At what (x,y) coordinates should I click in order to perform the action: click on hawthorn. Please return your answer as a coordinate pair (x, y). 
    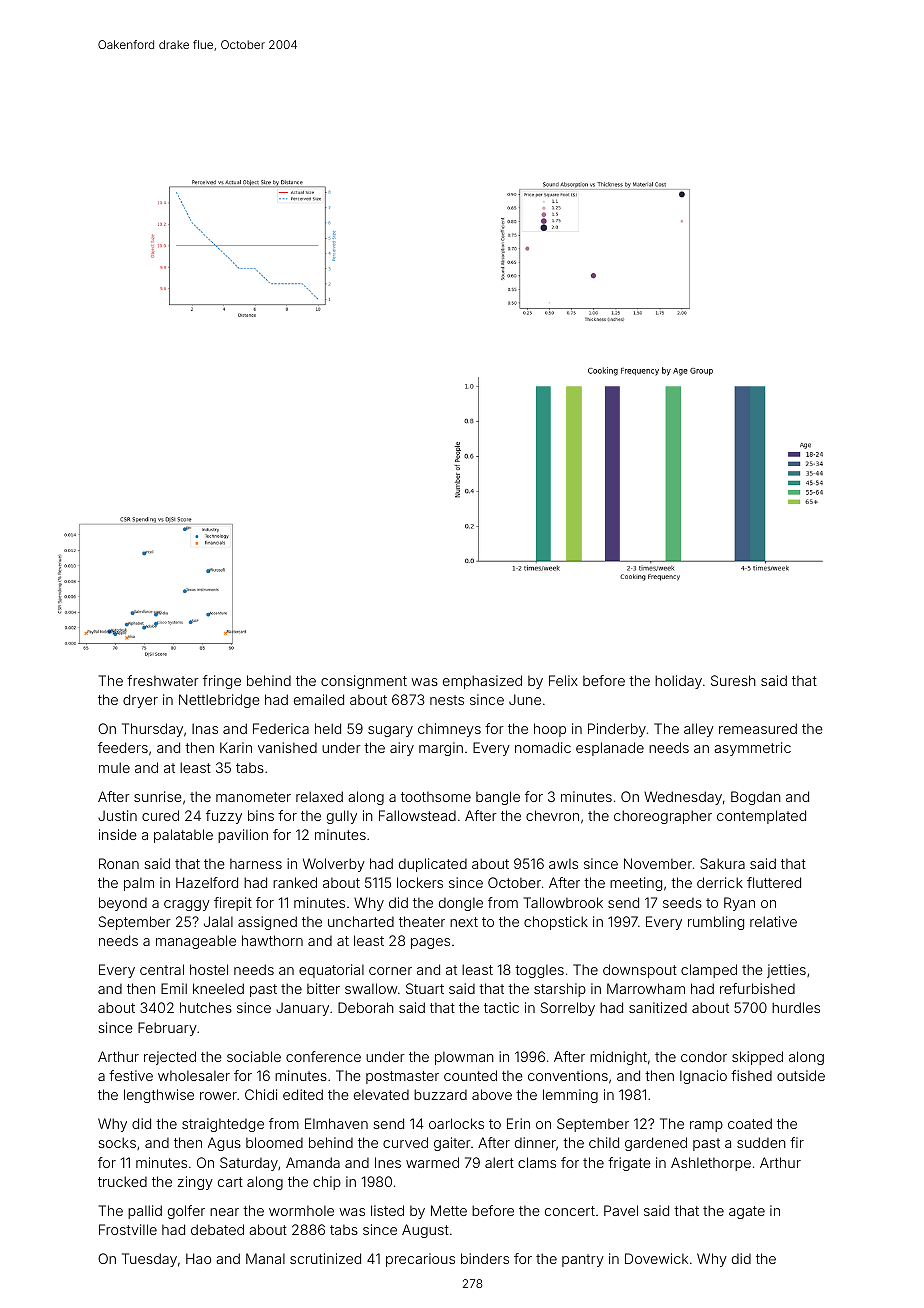
    Looking at the image, I should click on (272, 940).
